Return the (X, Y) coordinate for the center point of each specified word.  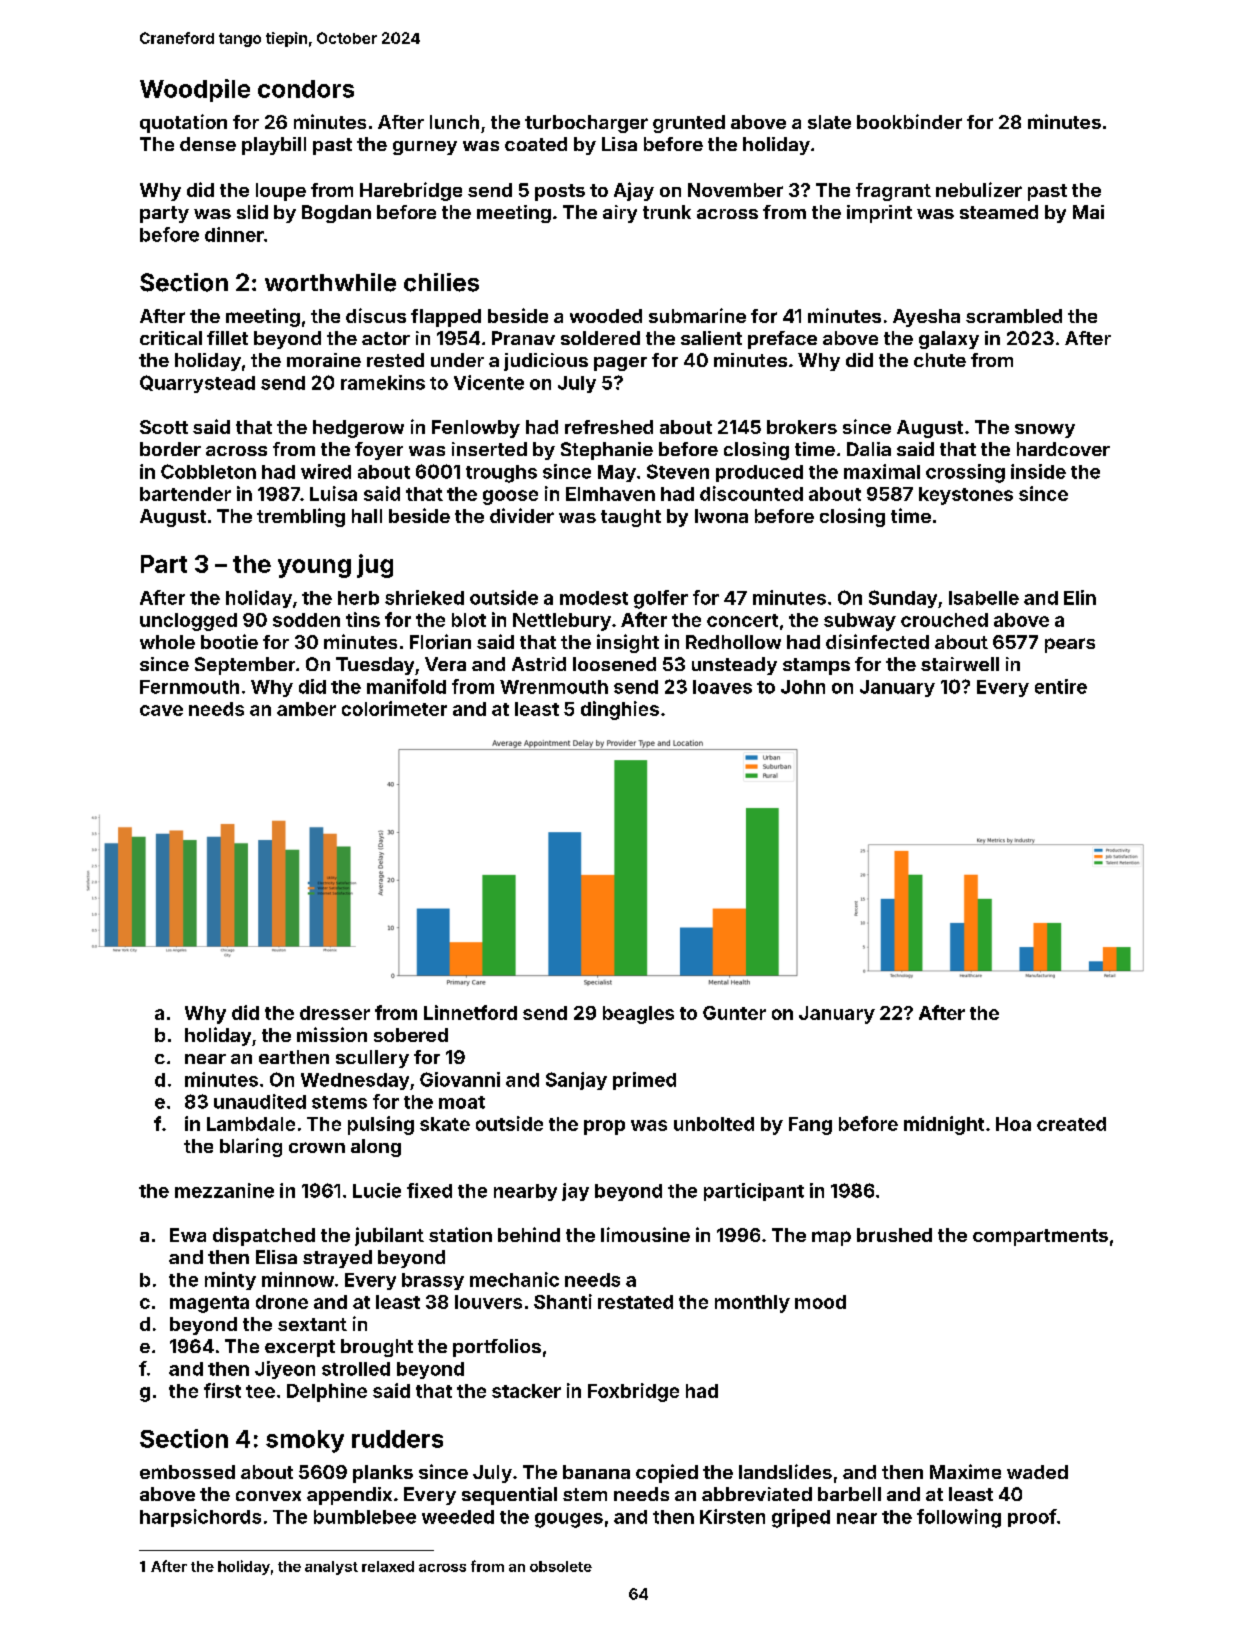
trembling (301, 517)
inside (1038, 471)
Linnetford (470, 1012)
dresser (335, 1013)
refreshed (609, 427)
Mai (1088, 212)
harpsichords (200, 1518)
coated (536, 144)
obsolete (561, 1566)
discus (376, 315)
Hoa (1013, 1124)
